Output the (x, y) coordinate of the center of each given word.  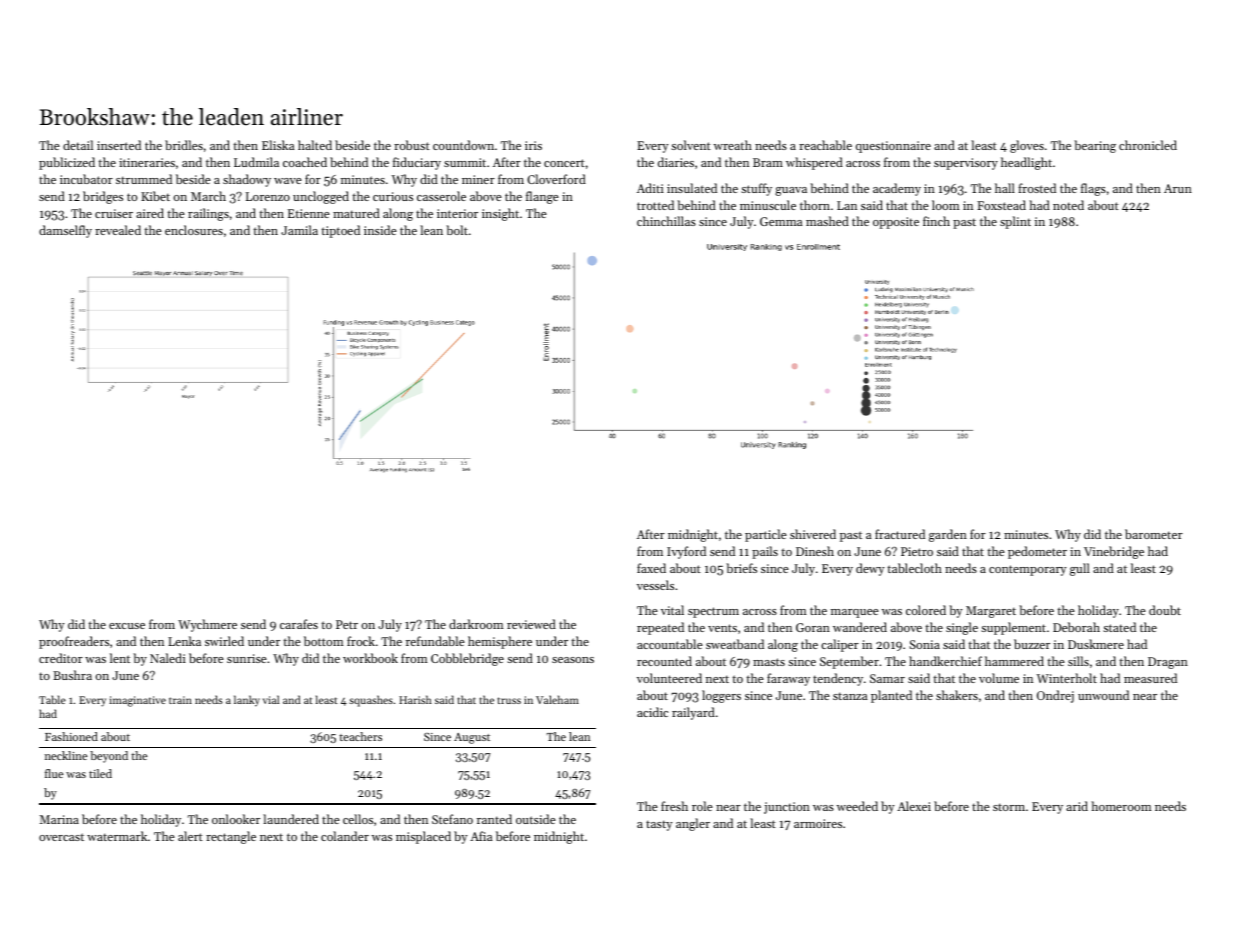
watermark (117, 836)
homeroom (1121, 806)
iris (533, 145)
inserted (119, 145)
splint (1015, 222)
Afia (481, 836)
